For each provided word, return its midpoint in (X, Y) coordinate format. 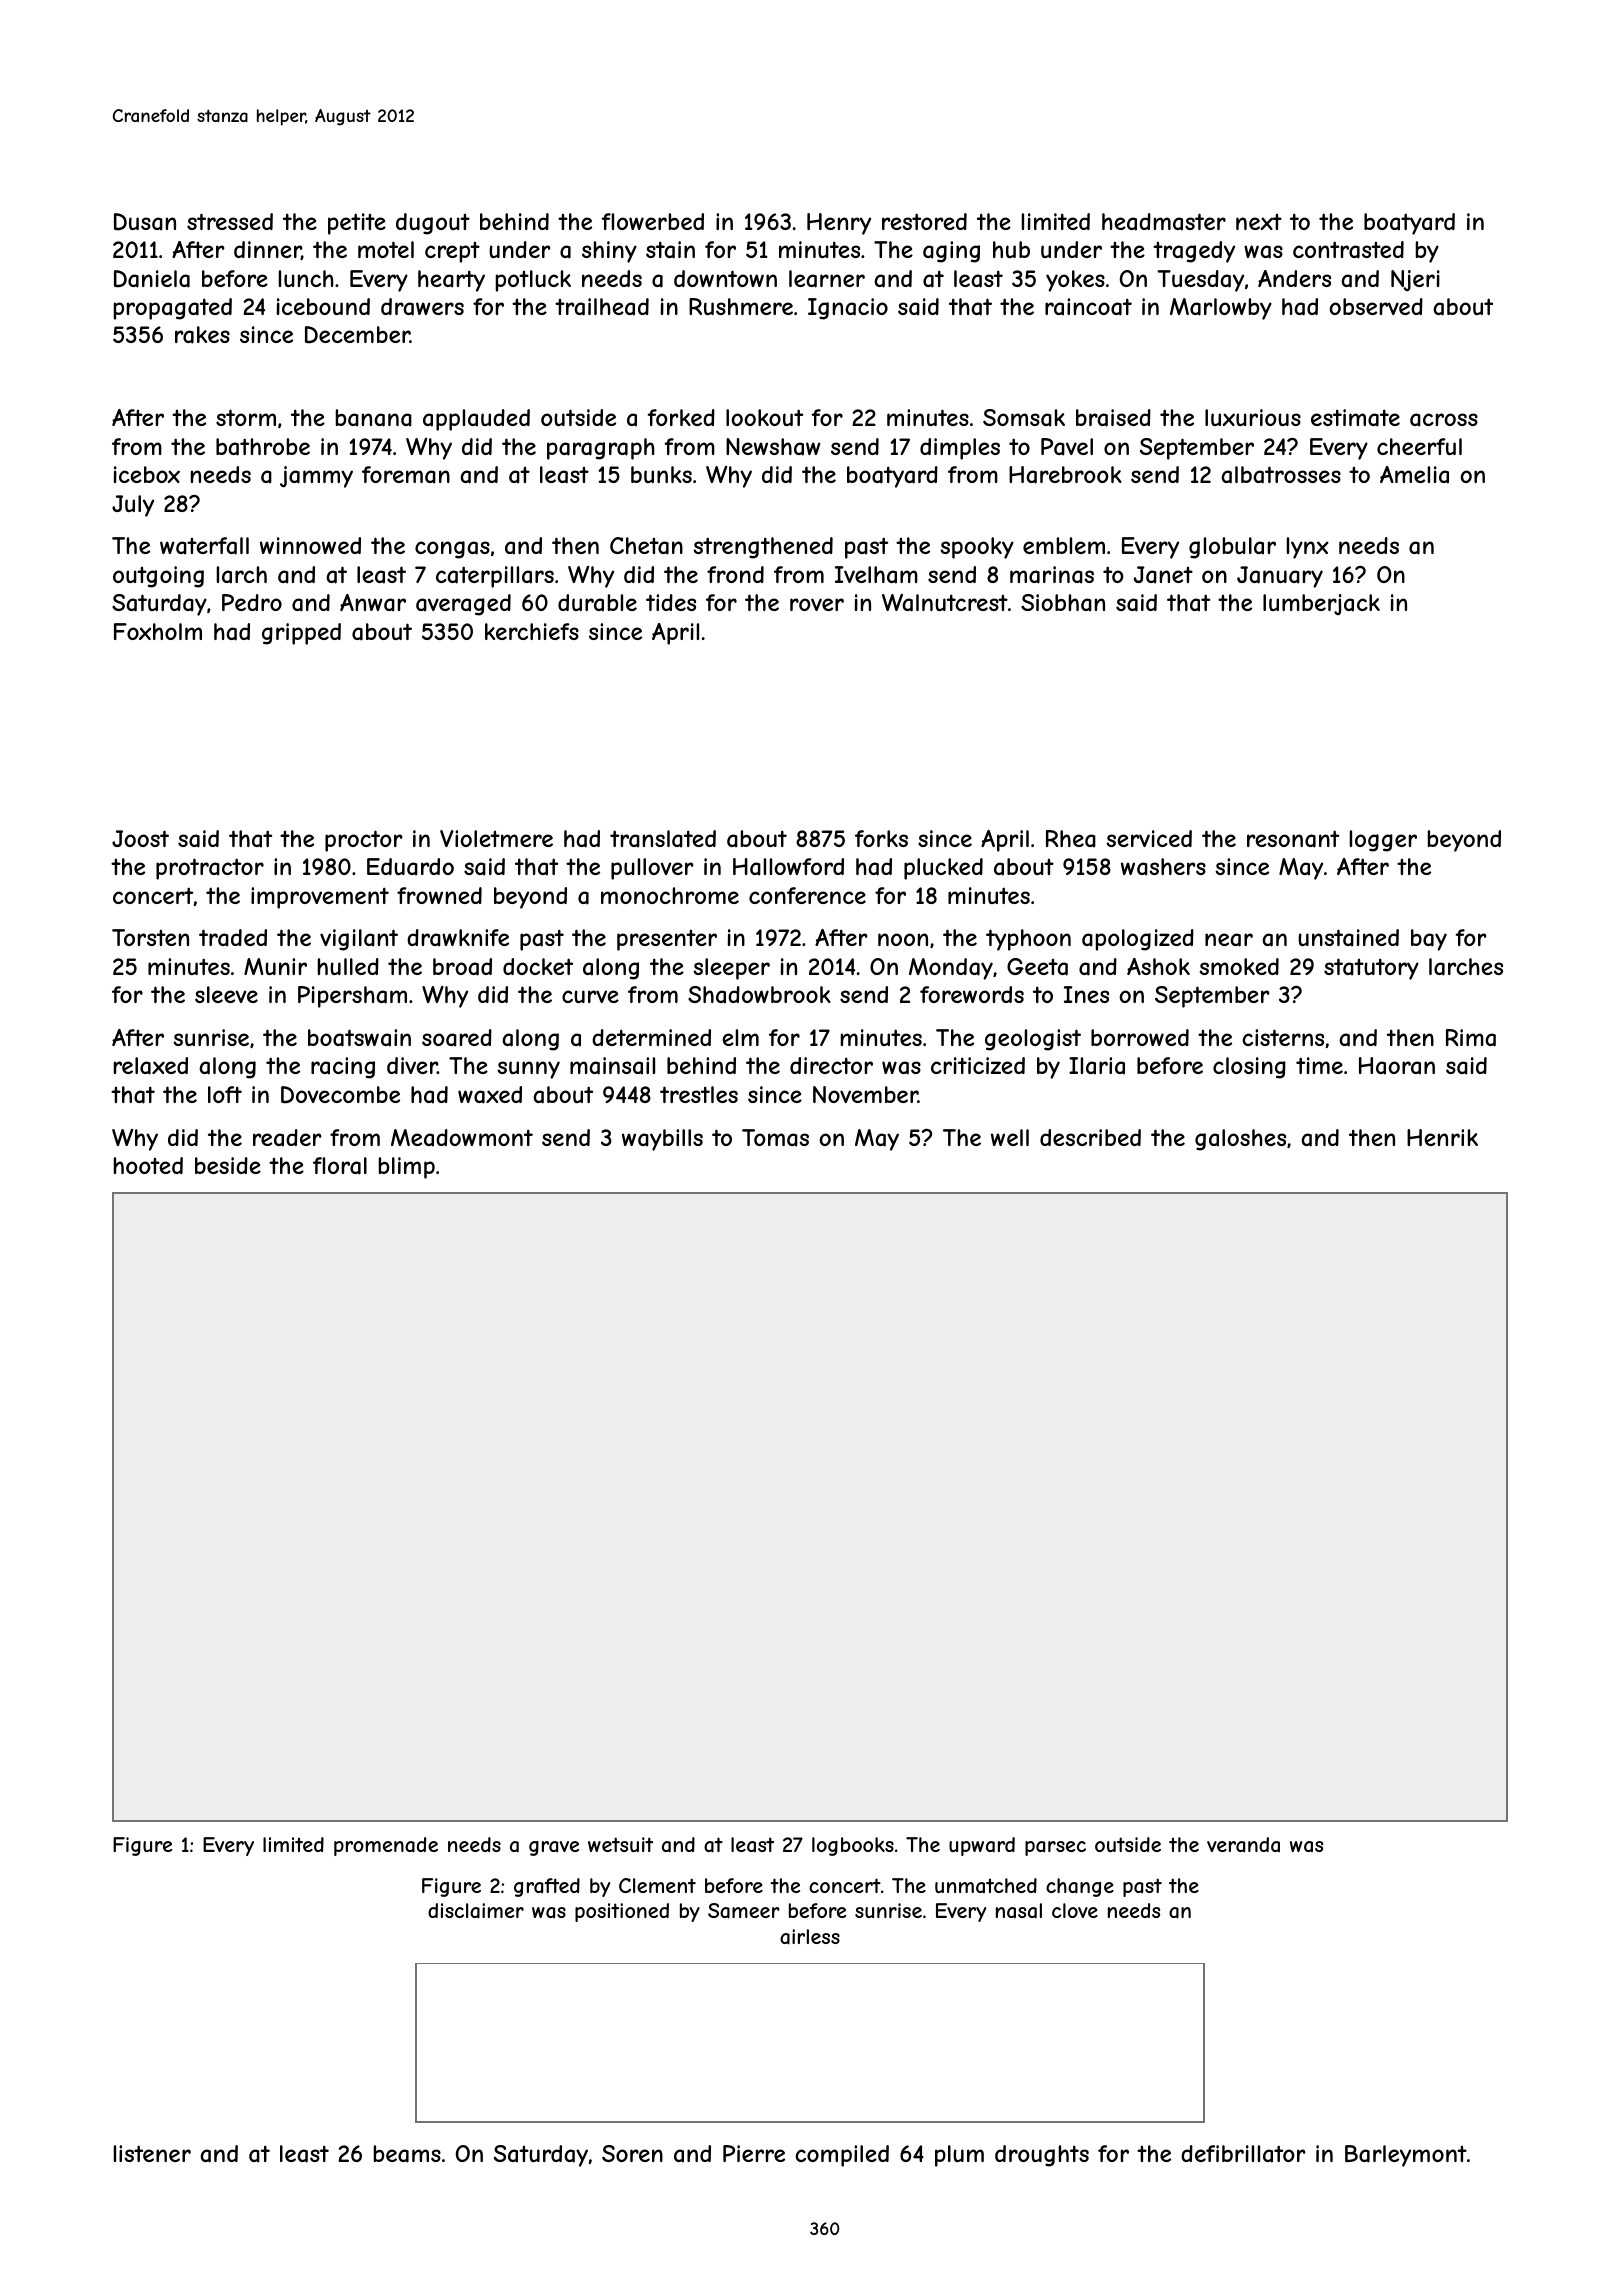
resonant (1293, 839)
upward (982, 1846)
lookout (764, 417)
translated (663, 839)
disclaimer (476, 1911)
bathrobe (263, 447)
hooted (148, 1165)
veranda (1243, 1844)
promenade (386, 1846)
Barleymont (1406, 2156)
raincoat (1088, 307)
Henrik (1442, 1137)
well (1010, 1137)
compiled (842, 2156)
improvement (320, 898)
